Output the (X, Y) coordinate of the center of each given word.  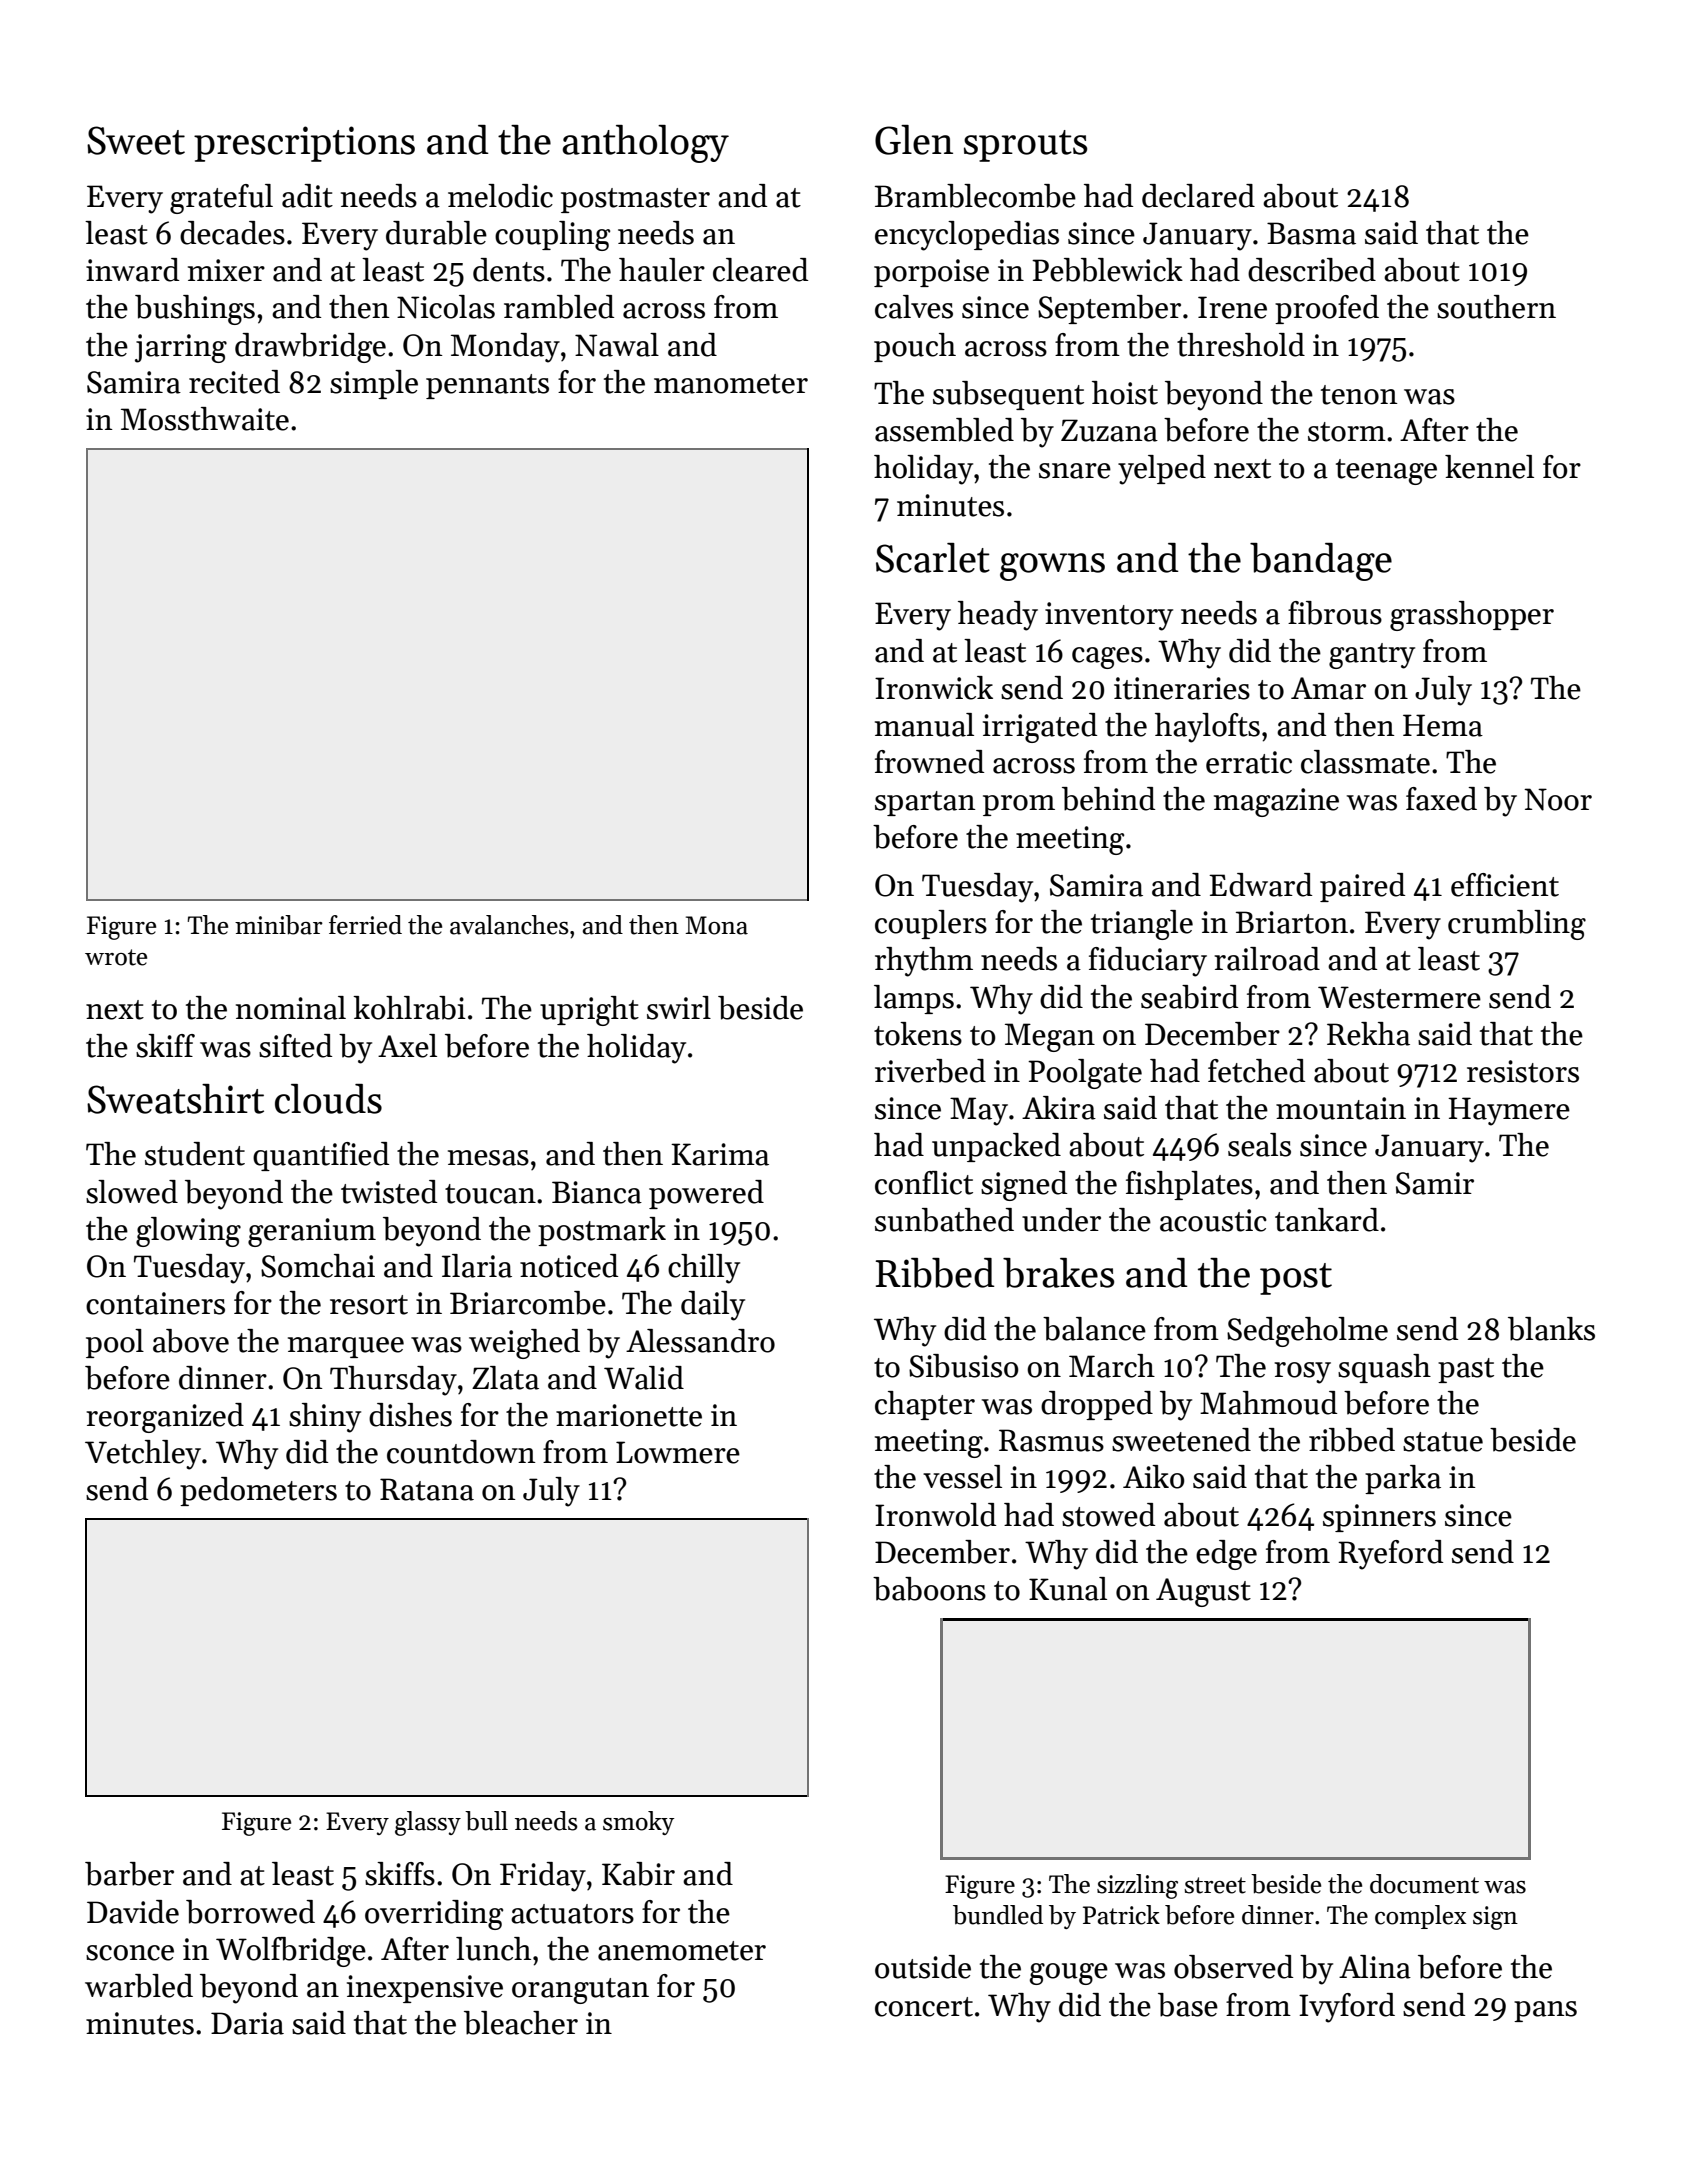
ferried (365, 925)
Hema (1443, 725)
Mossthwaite (205, 419)
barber (129, 1874)
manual (924, 725)
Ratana (427, 1489)
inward (132, 270)
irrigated (1040, 728)
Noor (1558, 799)
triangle (1142, 925)
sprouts (1025, 146)
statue (1443, 1442)
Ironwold (935, 1515)
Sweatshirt (175, 1099)
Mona (716, 925)
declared (1198, 196)
